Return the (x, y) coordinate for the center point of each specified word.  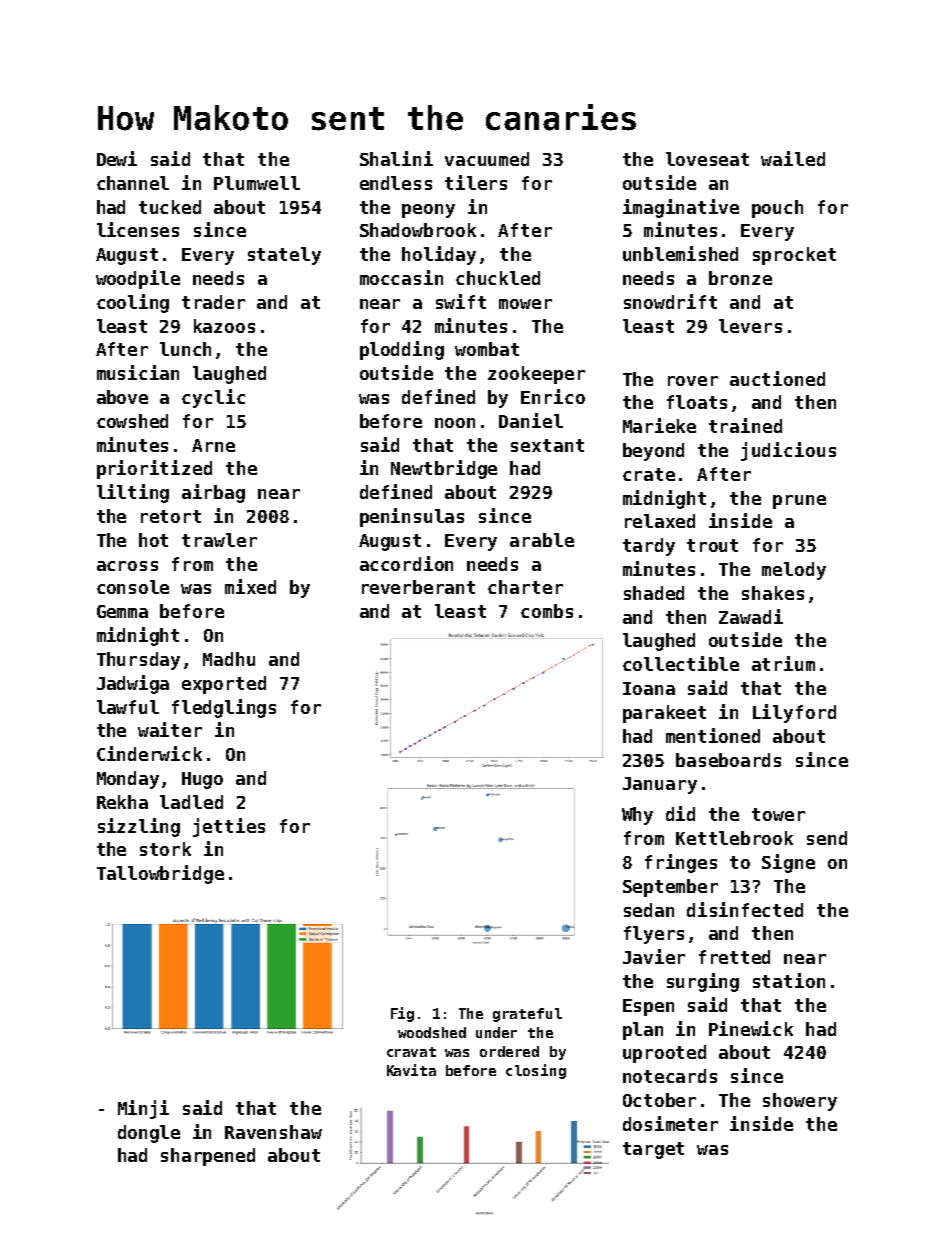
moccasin (401, 277)
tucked (170, 207)
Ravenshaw (273, 1132)
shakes (773, 593)
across (127, 566)
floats (697, 402)
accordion (406, 563)
